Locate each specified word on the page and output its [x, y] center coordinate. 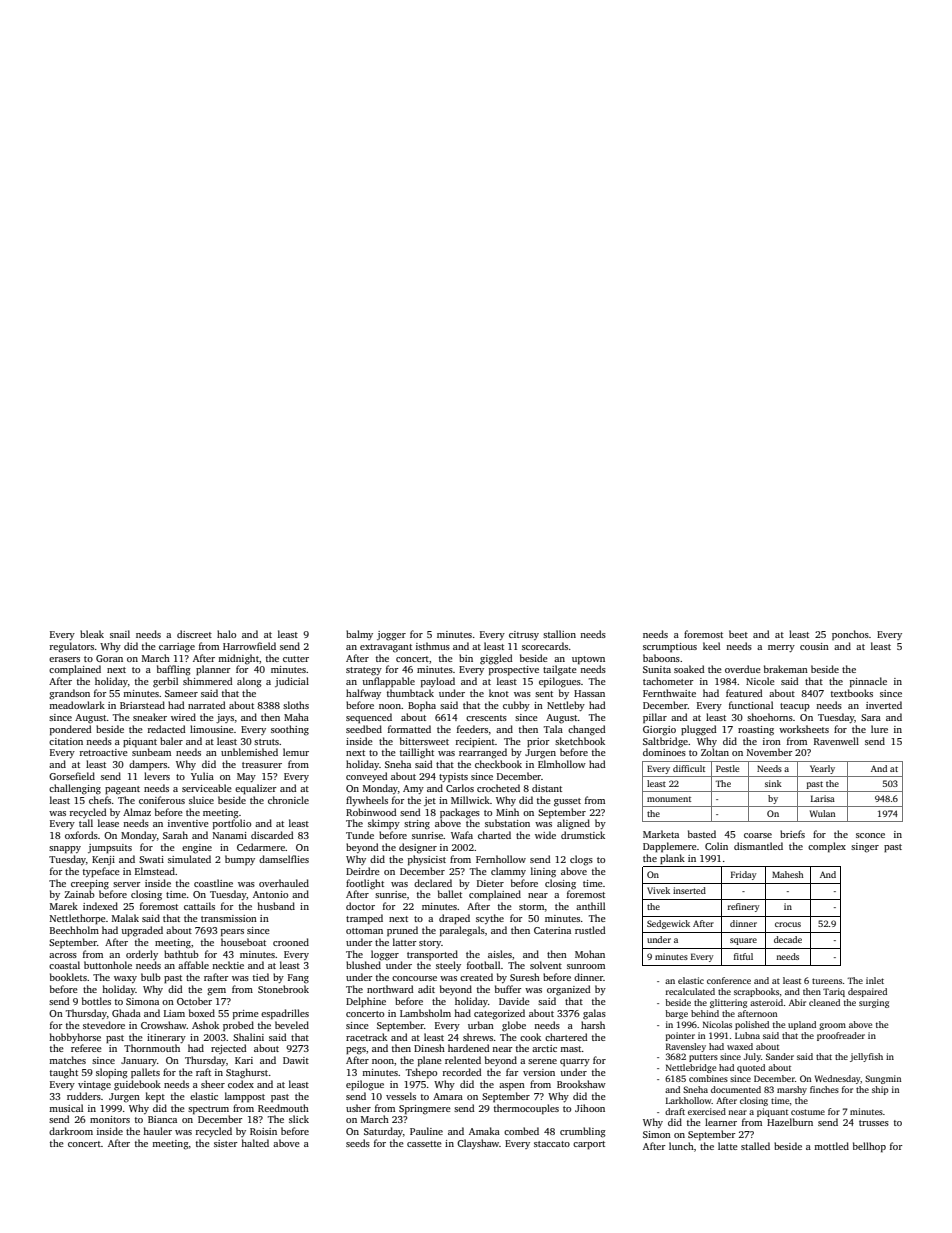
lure [879, 729]
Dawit [296, 1060]
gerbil [165, 682]
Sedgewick [668, 924]
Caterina [552, 930]
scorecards [545, 646]
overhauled [284, 883]
